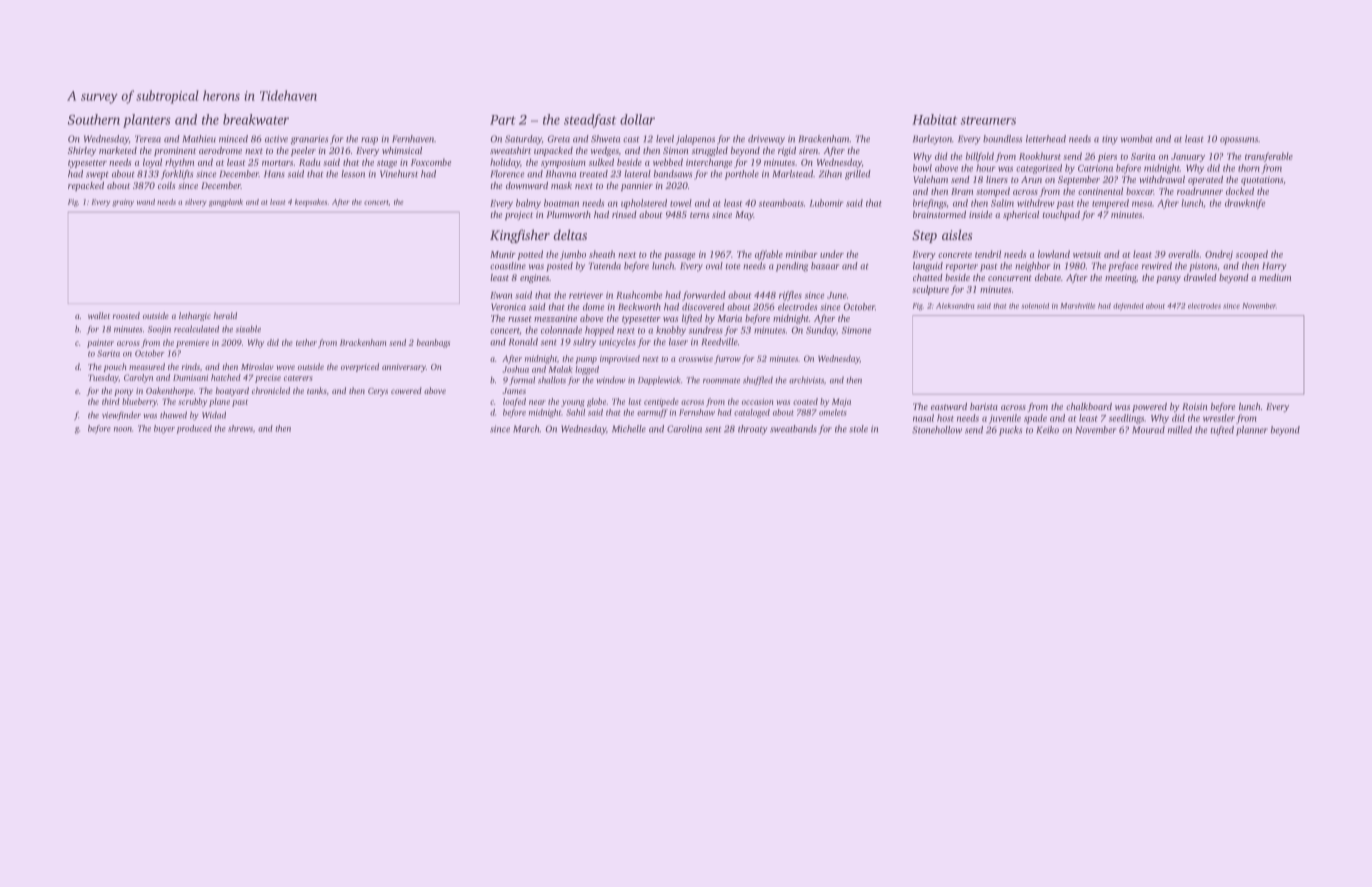 Image resolution: width=1372 pixels, height=887 pixels. Describe the element at coordinates (1128, 307) in the screenshot. I see `defended` at that location.
